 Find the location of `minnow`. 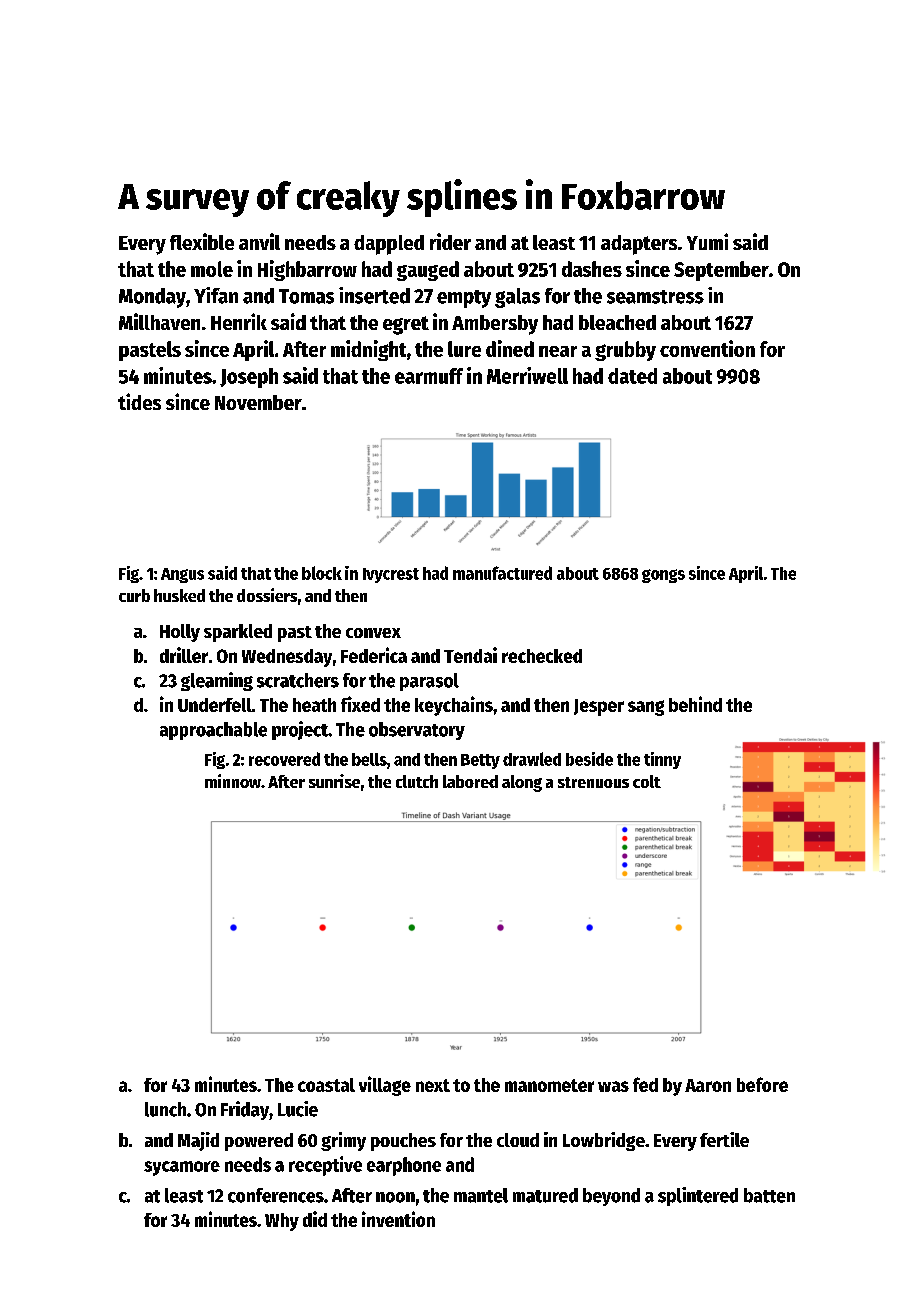

minnow is located at coordinates (233, 781).
